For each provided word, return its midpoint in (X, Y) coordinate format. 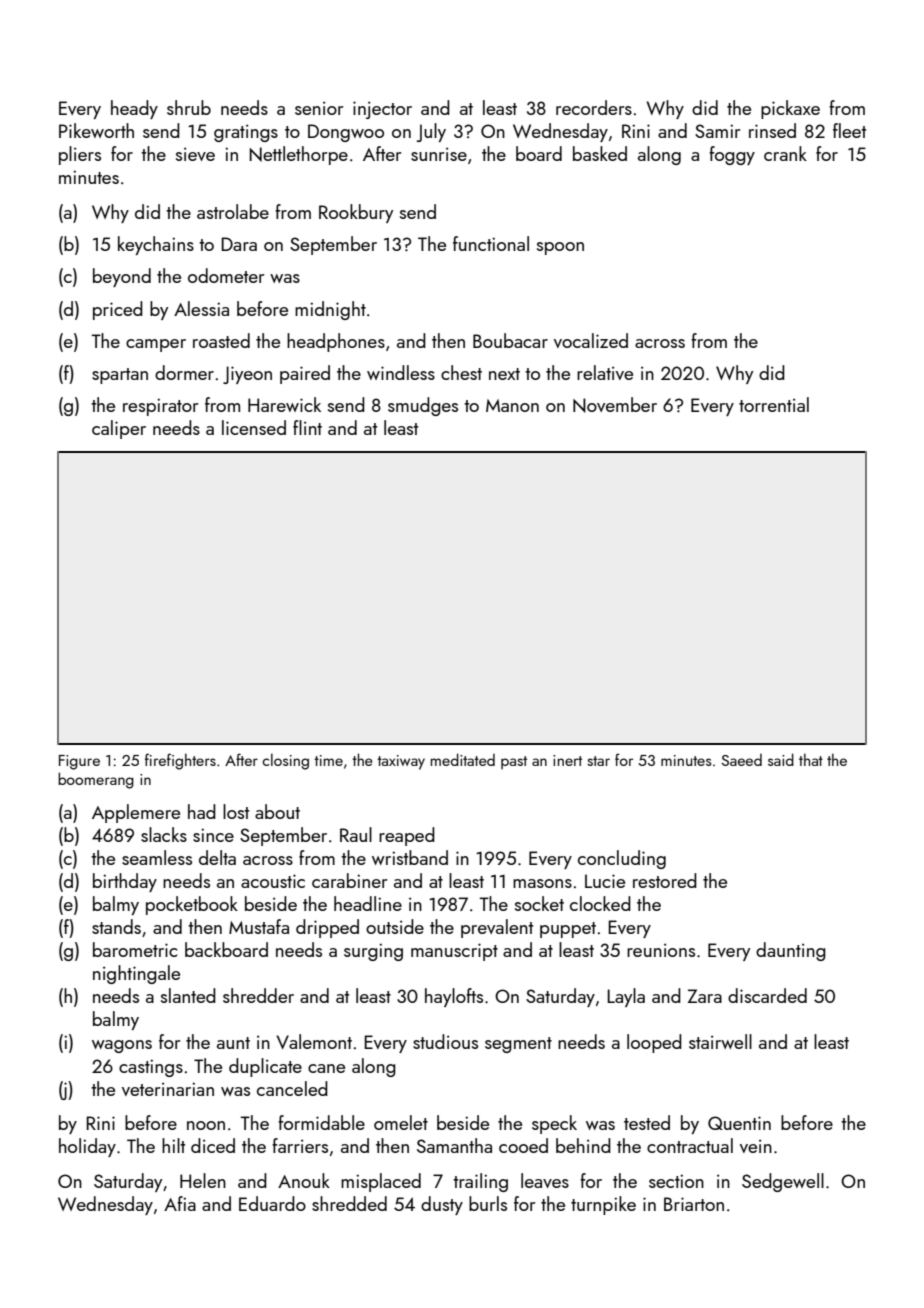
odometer (226, 275)
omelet (401, 1122)
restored (665, 880)
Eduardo (272, 1203)
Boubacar (510, 340)
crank (785, 153)
